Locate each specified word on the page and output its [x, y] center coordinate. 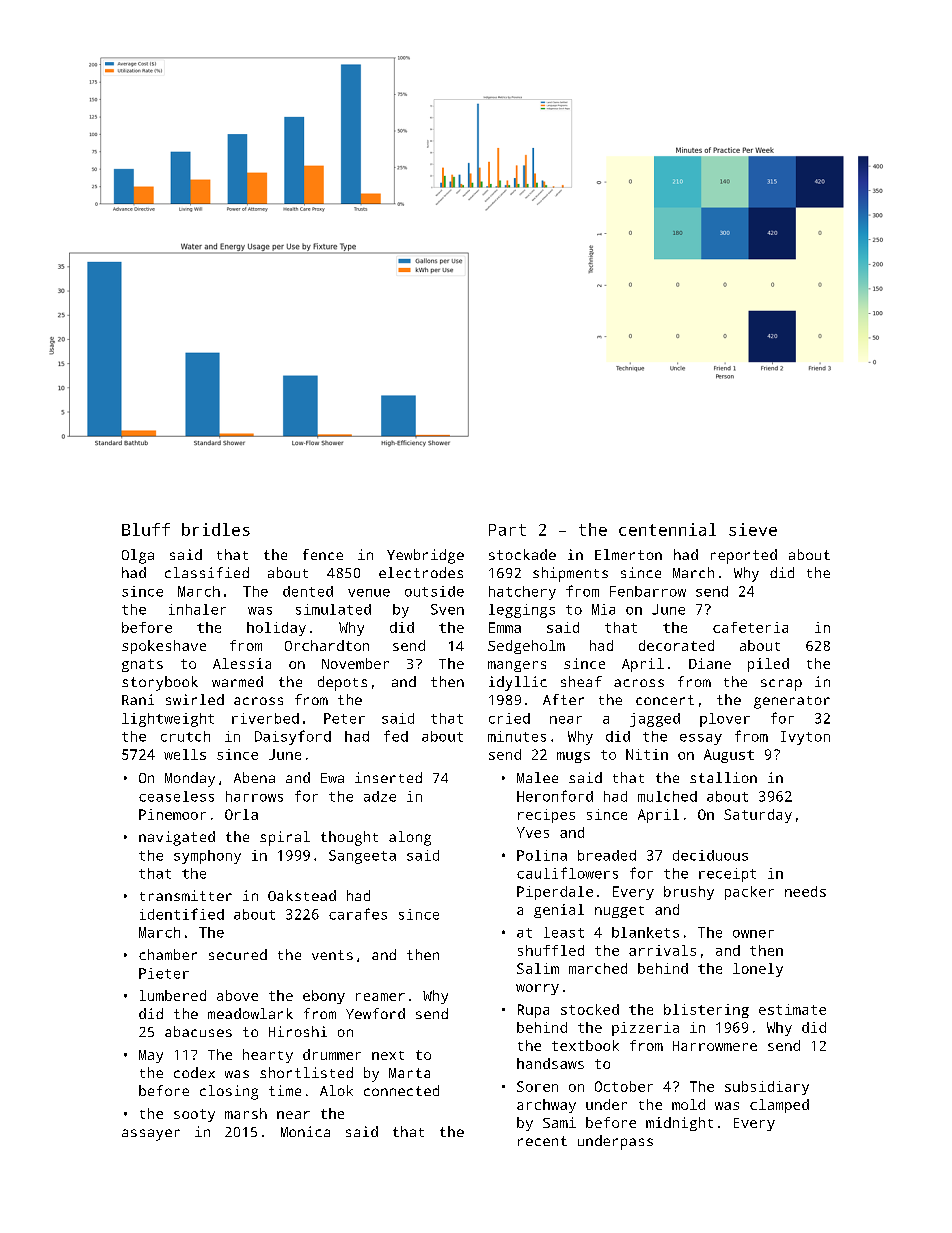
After [563, 699]
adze [380, 796]
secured [238, 954]
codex [194, 1072]
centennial [667, 529]
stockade [522, 554]
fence [323, 554]
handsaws [550, 1063]
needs [805, 891]
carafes [358, 914]
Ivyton [805, 738]
